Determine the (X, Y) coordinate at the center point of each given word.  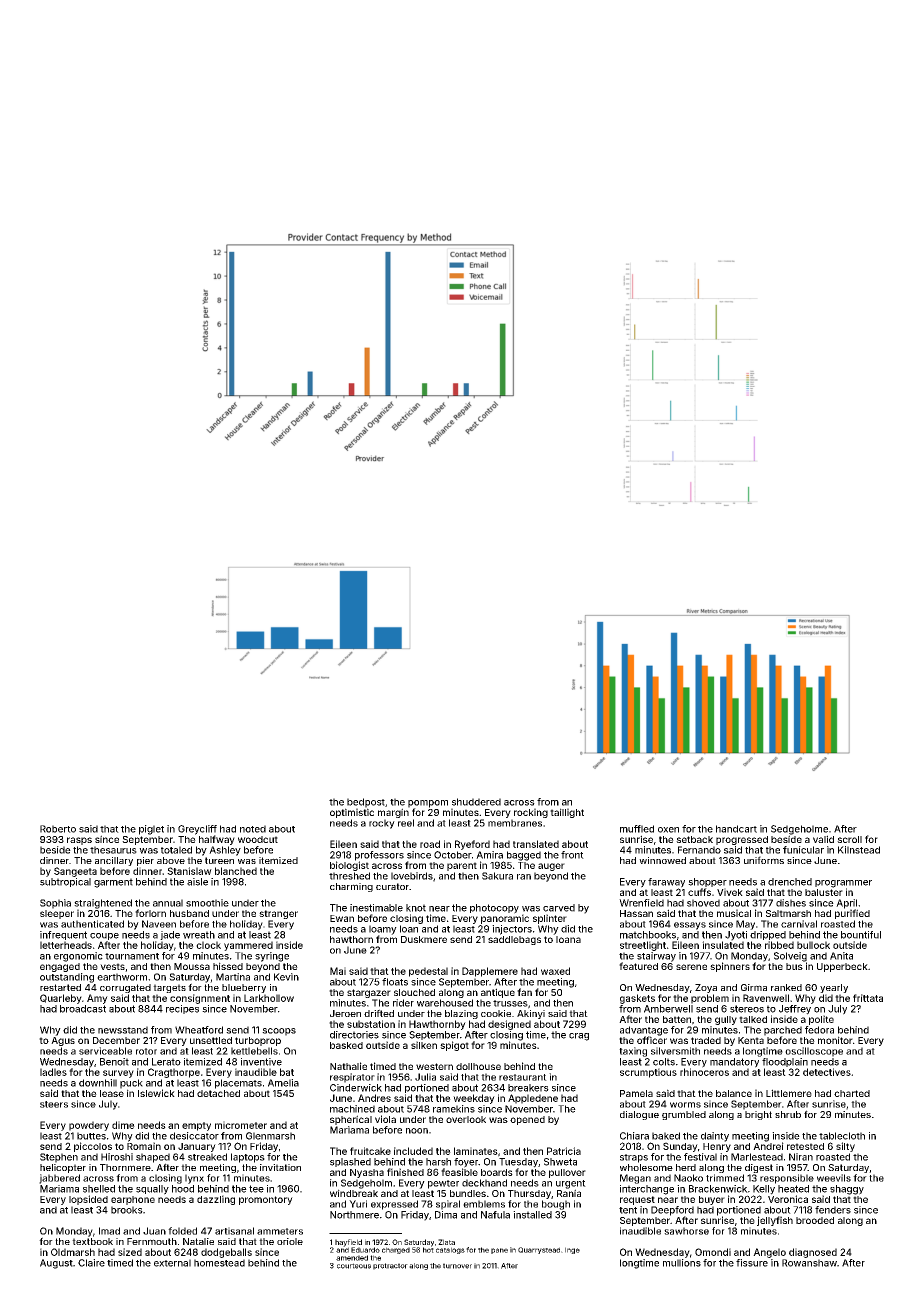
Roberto (58, 829)
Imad (109, 1231)
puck (131, 1084)
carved (559, 908)
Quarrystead (539, 1250)
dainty (715, 1137)
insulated (723, 945)
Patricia (564, 1151)
